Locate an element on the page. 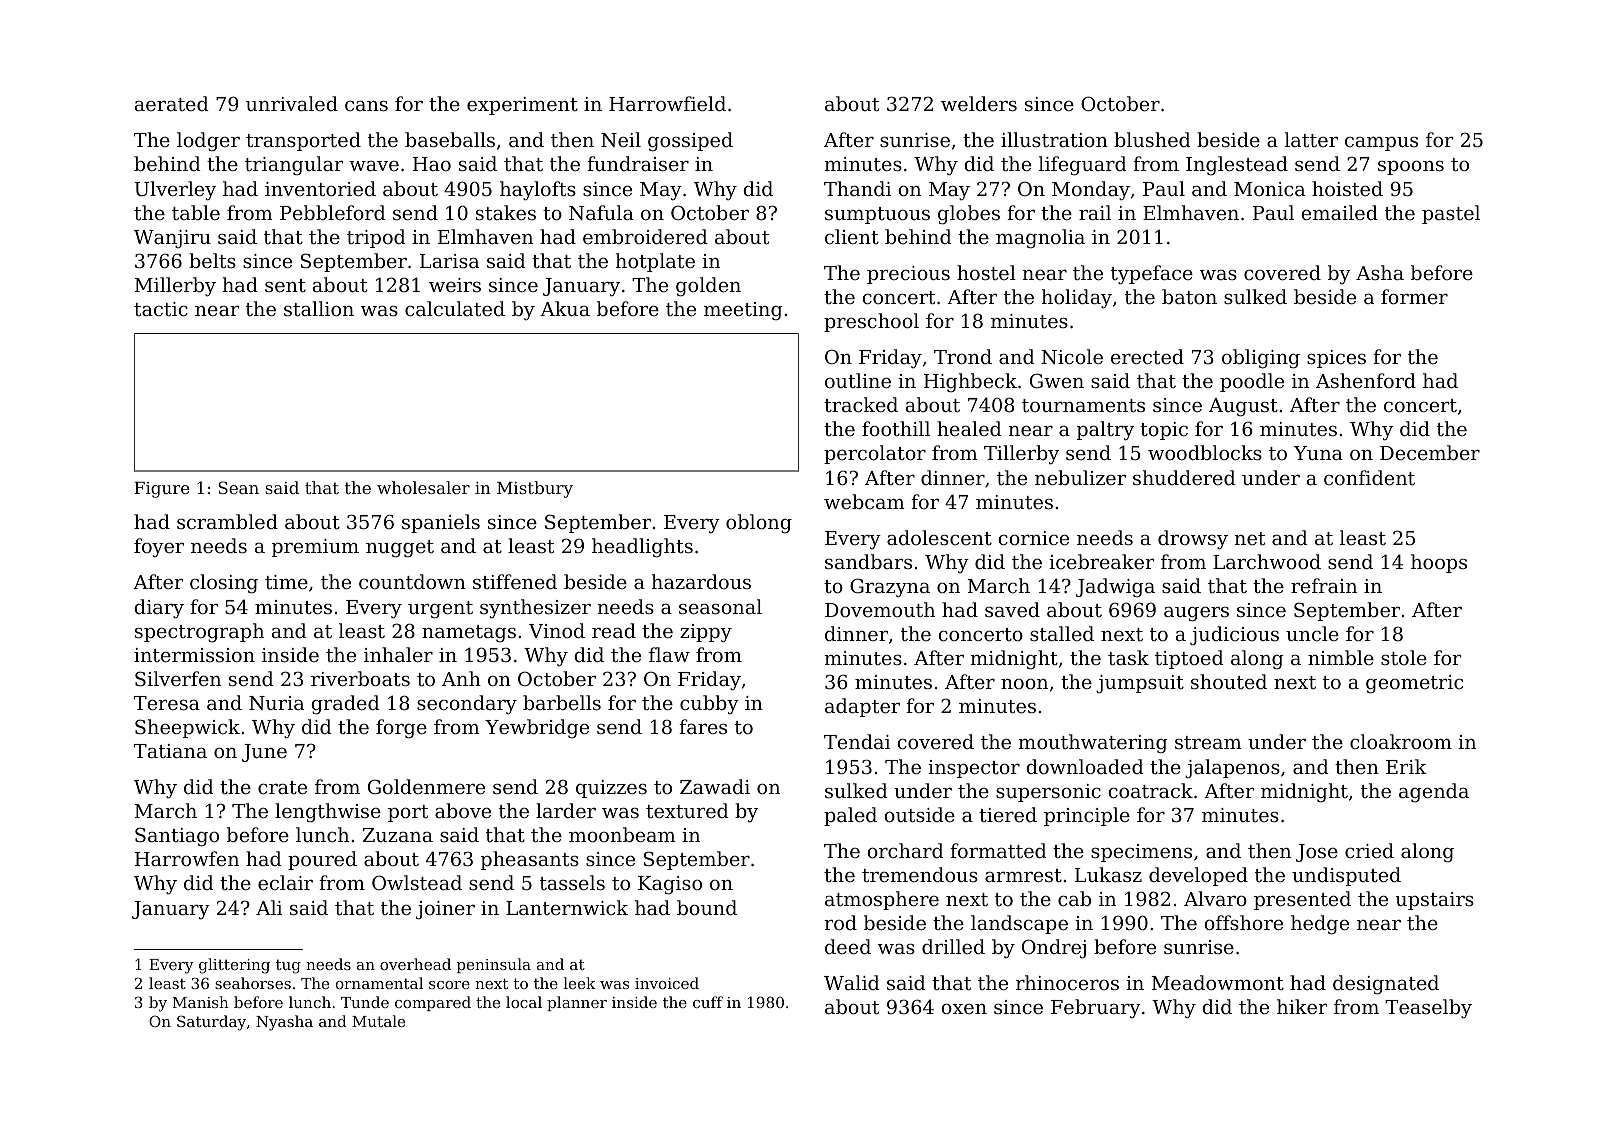  campus is located at coordinates (1381, 144).
